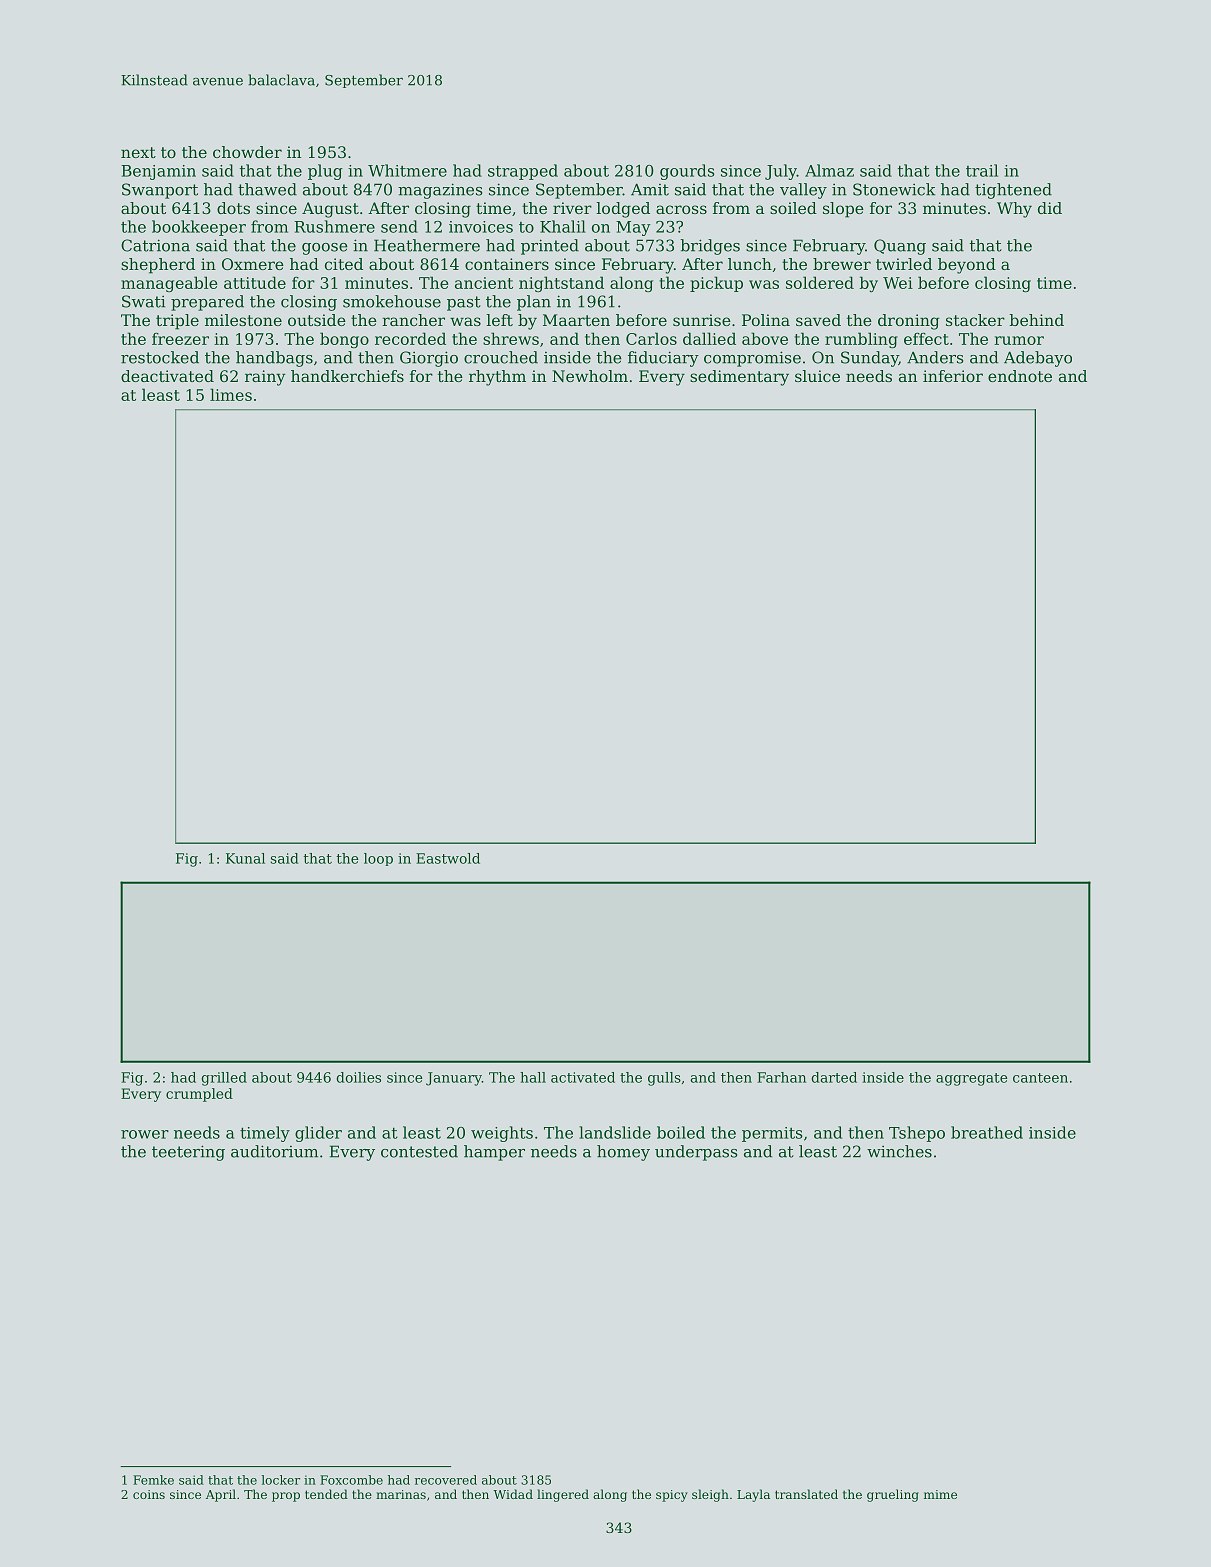 This image has width=1211, height=1567. I want to click on past, so click(464, 303).
